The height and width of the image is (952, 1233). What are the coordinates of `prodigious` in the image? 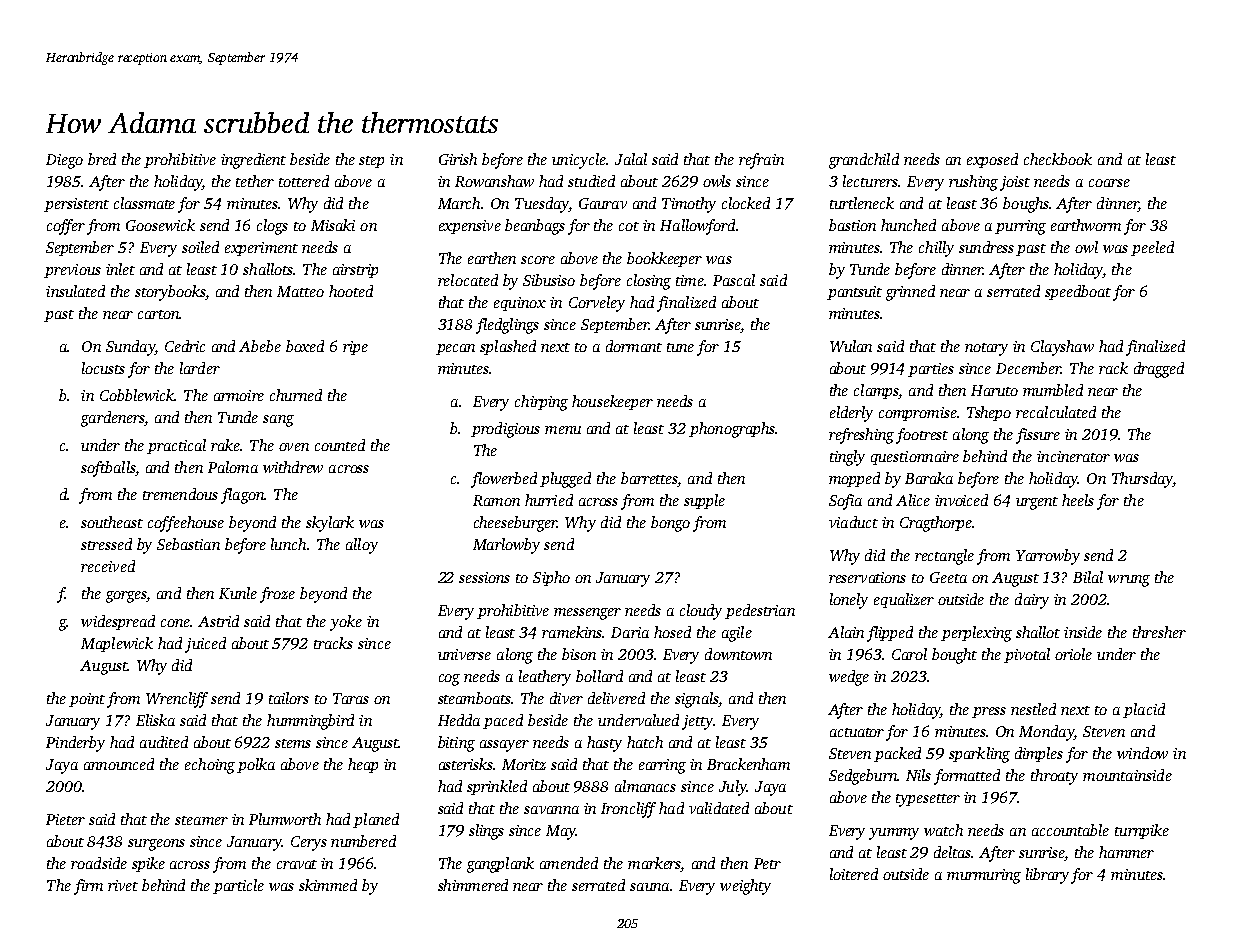 It's located at (505, 430).
